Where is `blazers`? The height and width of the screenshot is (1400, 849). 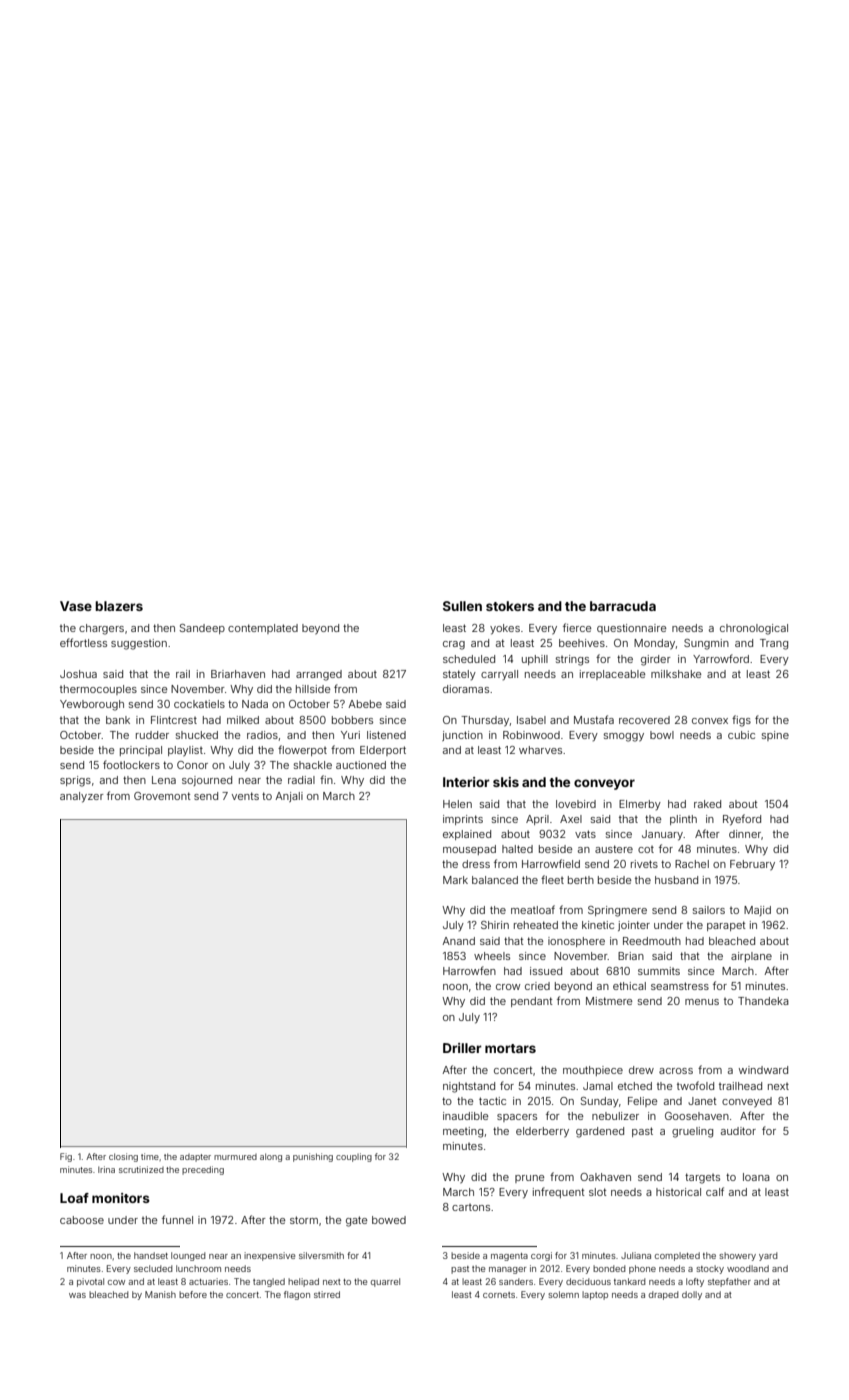
blazers is located at coordinates (119, 606).
